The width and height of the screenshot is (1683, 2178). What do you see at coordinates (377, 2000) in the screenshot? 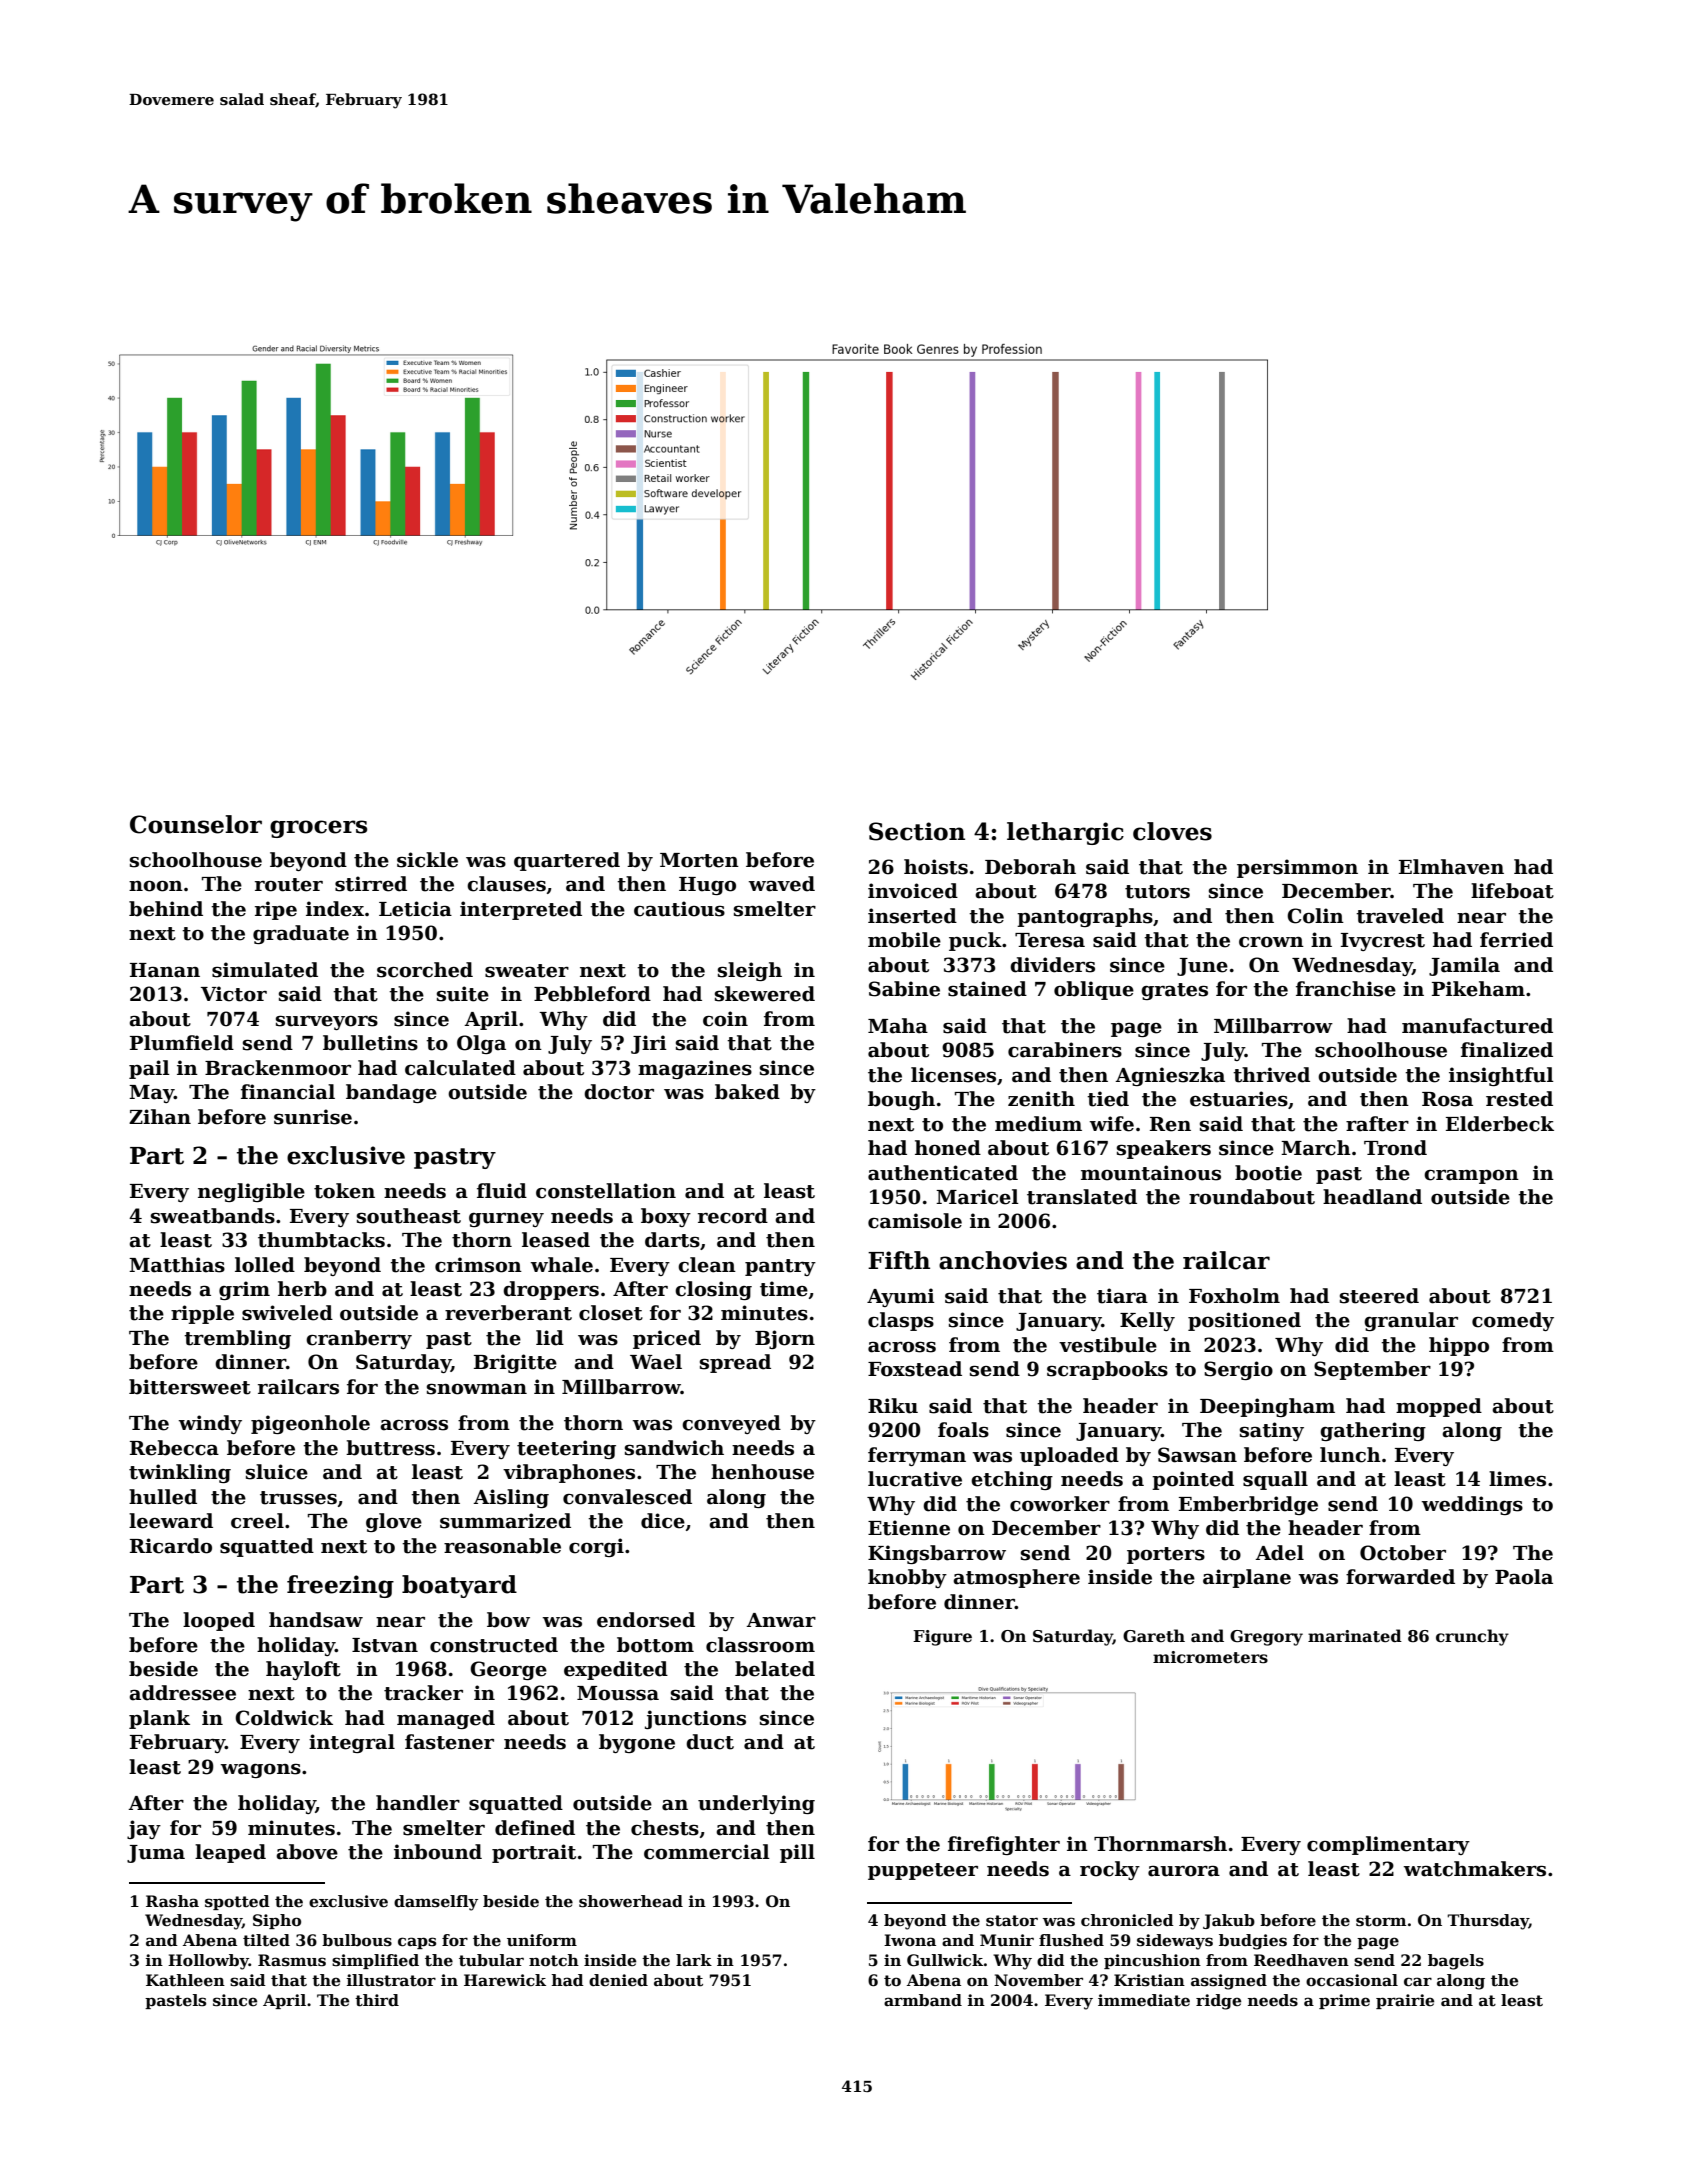
I see `third` at bounding box center [377, 2000].
